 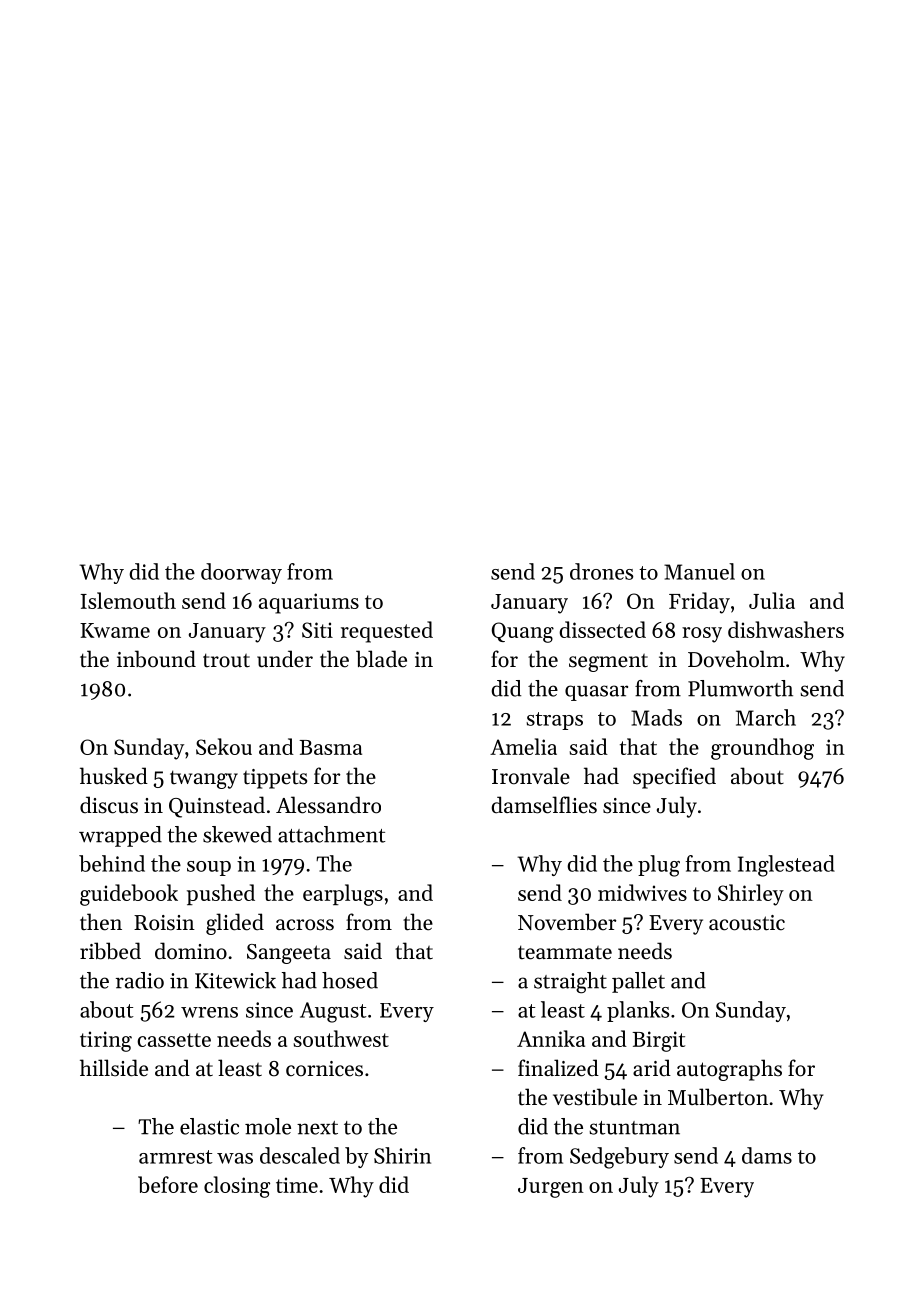 What do you see at coordinates (387, 632) in the image?
I see `requested` at bounding box center [387, 632].
